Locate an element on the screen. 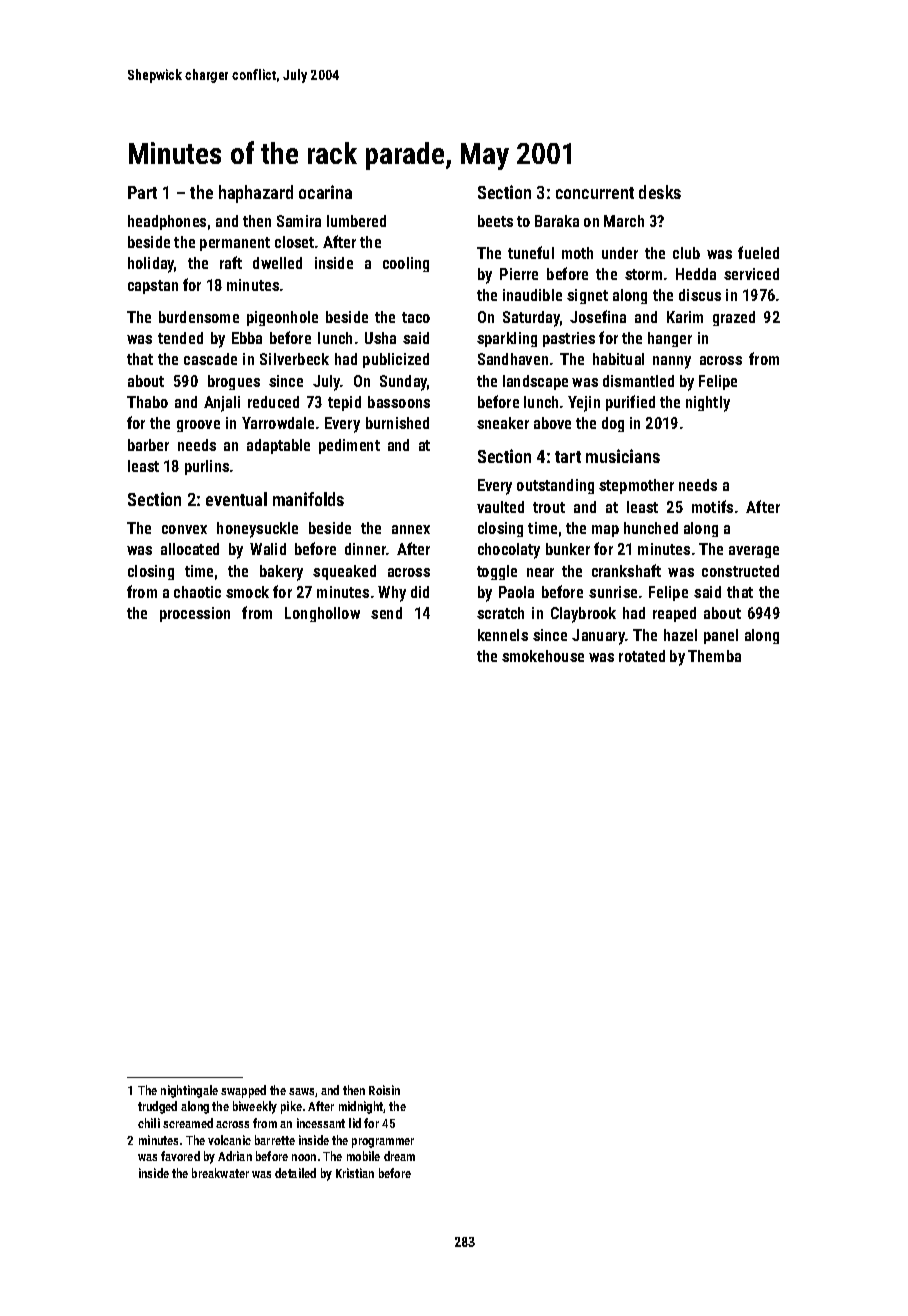  desks is located at coordinates (660, 192).
